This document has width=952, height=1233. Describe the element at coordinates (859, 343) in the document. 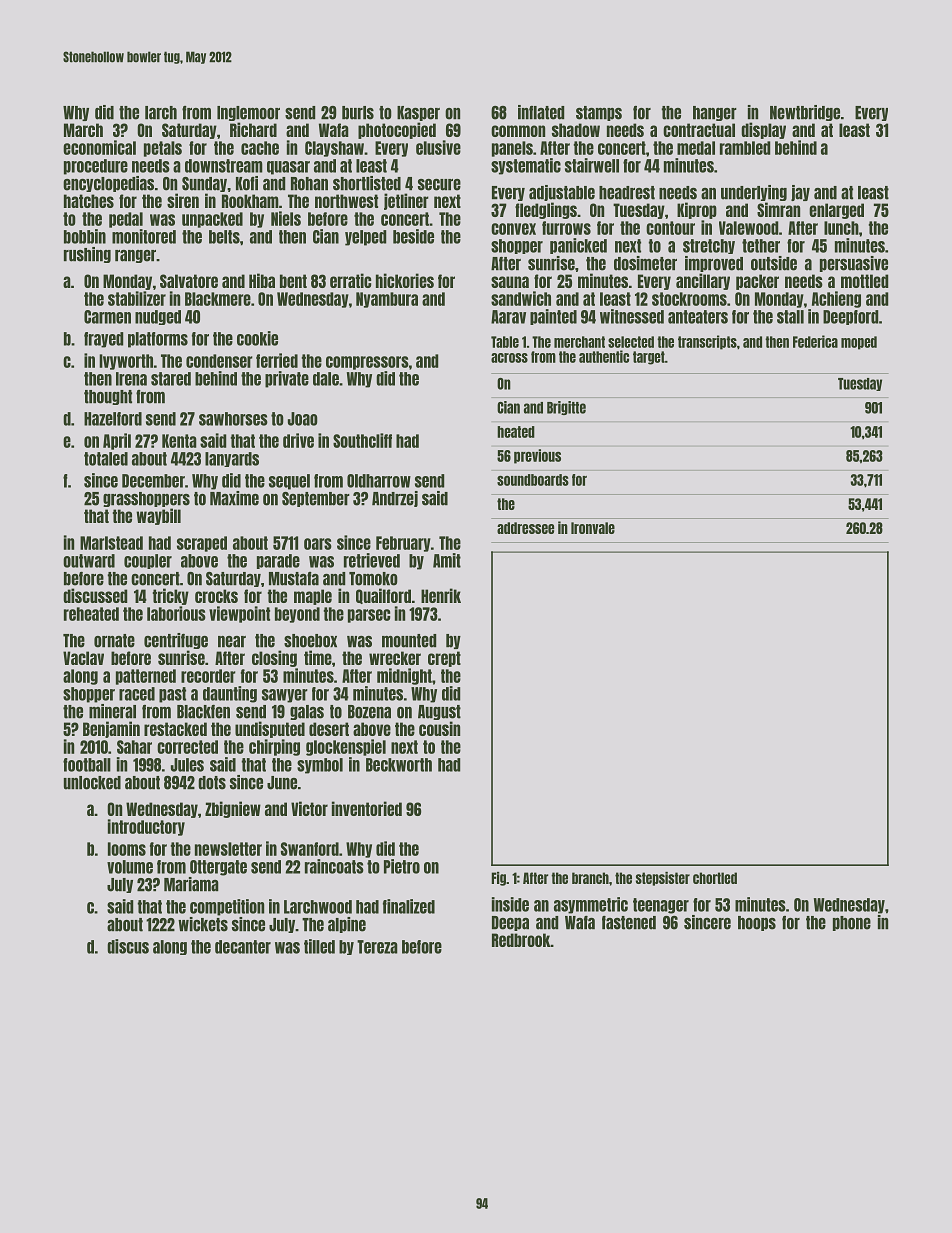

I see `moped` at that location.
